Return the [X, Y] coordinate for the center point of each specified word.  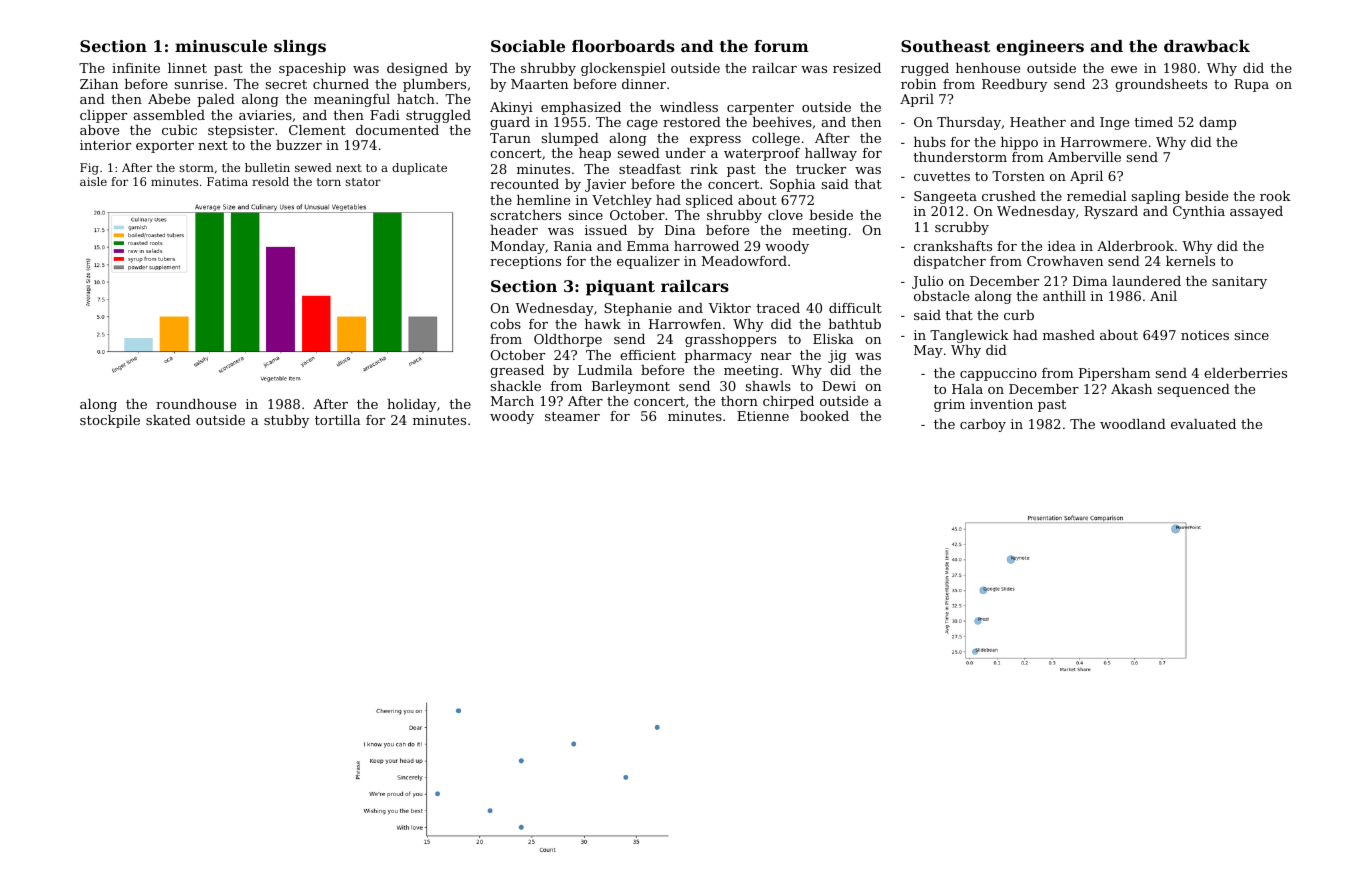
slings [300, 48]
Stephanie [638, 309]
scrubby [962, 228]
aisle [93, 181]
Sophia [793, 185]
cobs [505, 324]
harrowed [706, 246]
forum [781, 46]
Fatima [227, 181]
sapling [1156, 197]
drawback [1207, 46]
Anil [1163, 296]
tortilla [338, 420]
